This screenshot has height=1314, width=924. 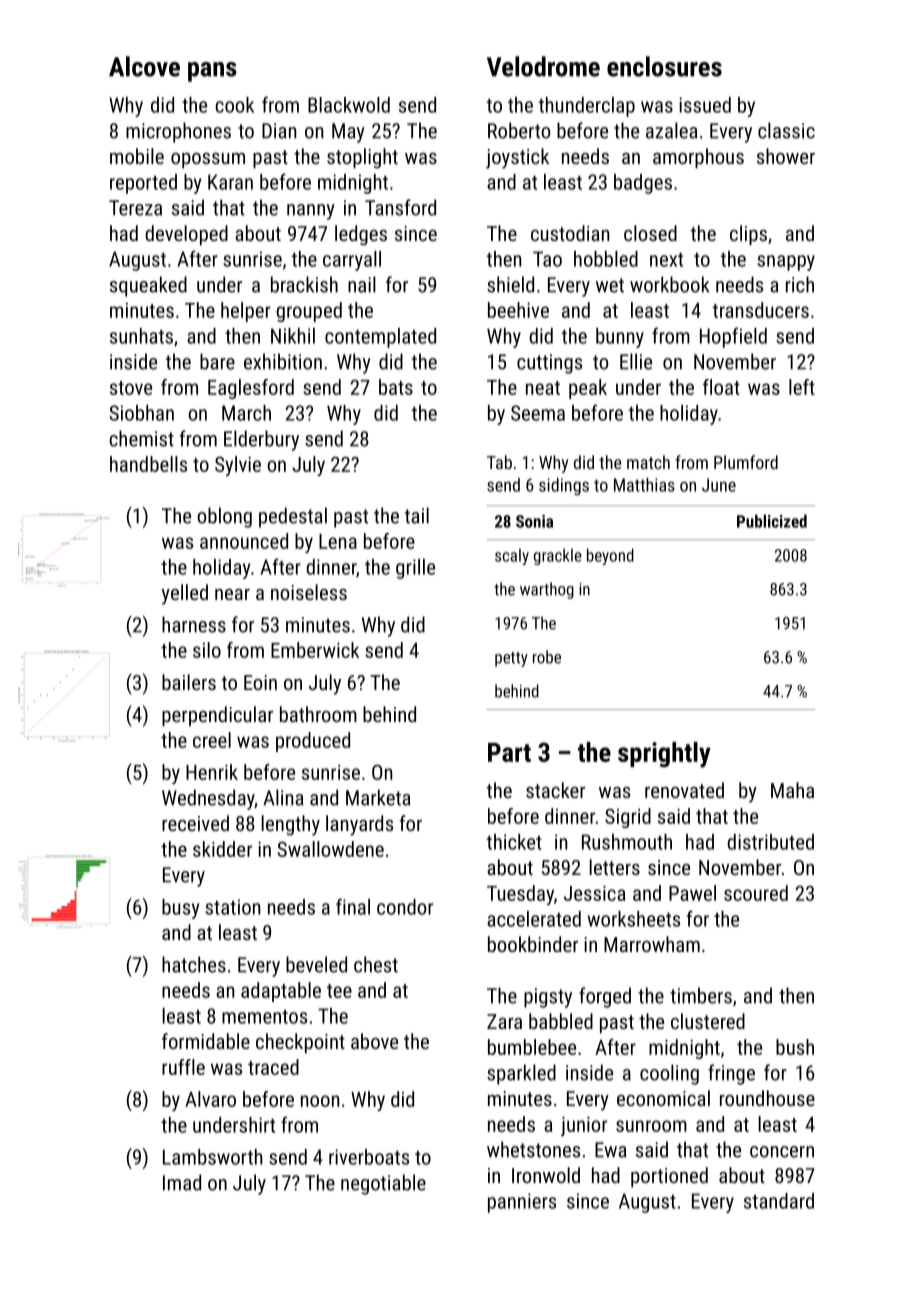 What do you see at coordinates (698, 158) in the screenshot?
I see `amorphous` at bounding box center [698, 158].
